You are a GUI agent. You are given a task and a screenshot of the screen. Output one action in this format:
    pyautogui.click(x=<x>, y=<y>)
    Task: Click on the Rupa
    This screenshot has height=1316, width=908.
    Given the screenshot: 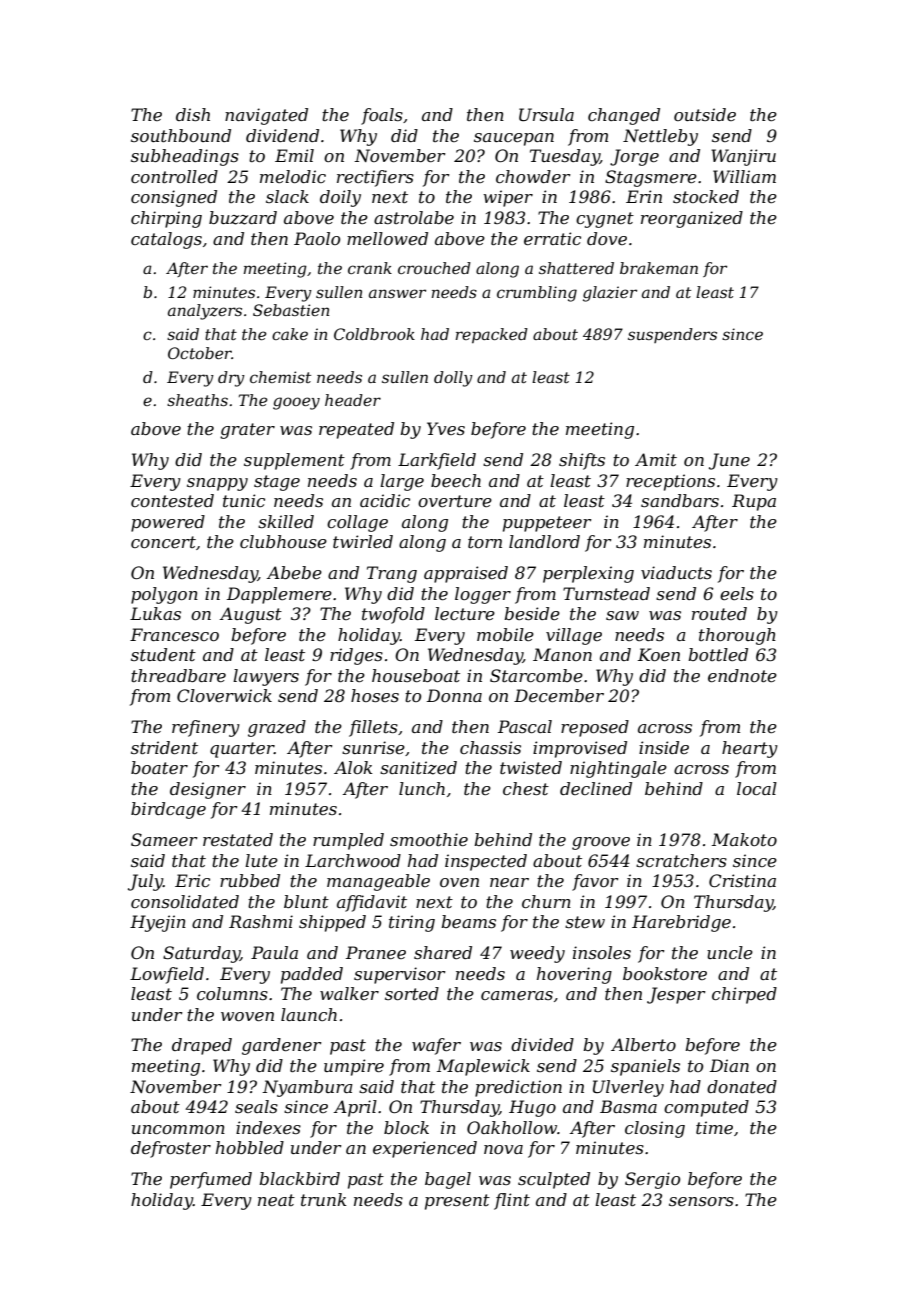 What is the action you would take?
    pyautogui.click(x=754, y=502)
